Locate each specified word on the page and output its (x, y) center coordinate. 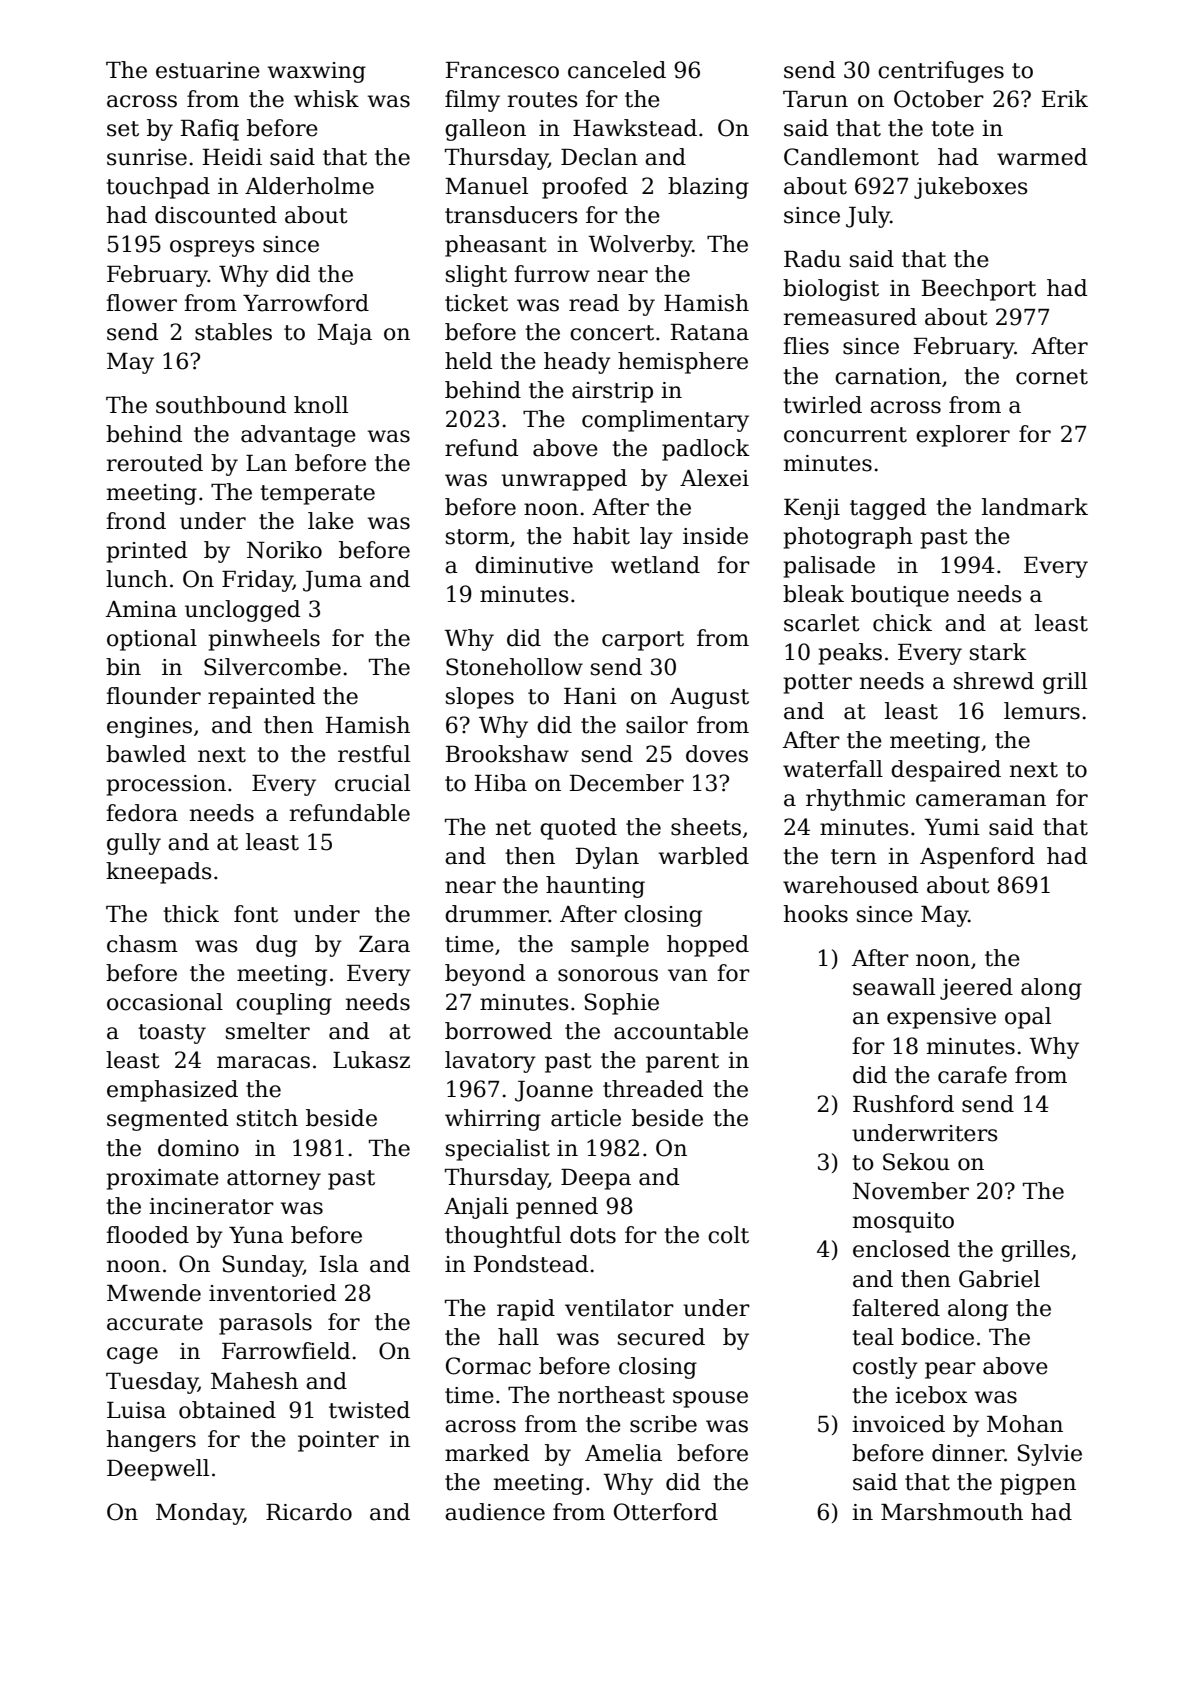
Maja (344, 334)
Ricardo (309, 1512)
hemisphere (683, 363)
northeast (611, 1395)
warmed (1042, 157)
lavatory (490, 1062)
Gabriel (999, 1279)
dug (276, 946)
